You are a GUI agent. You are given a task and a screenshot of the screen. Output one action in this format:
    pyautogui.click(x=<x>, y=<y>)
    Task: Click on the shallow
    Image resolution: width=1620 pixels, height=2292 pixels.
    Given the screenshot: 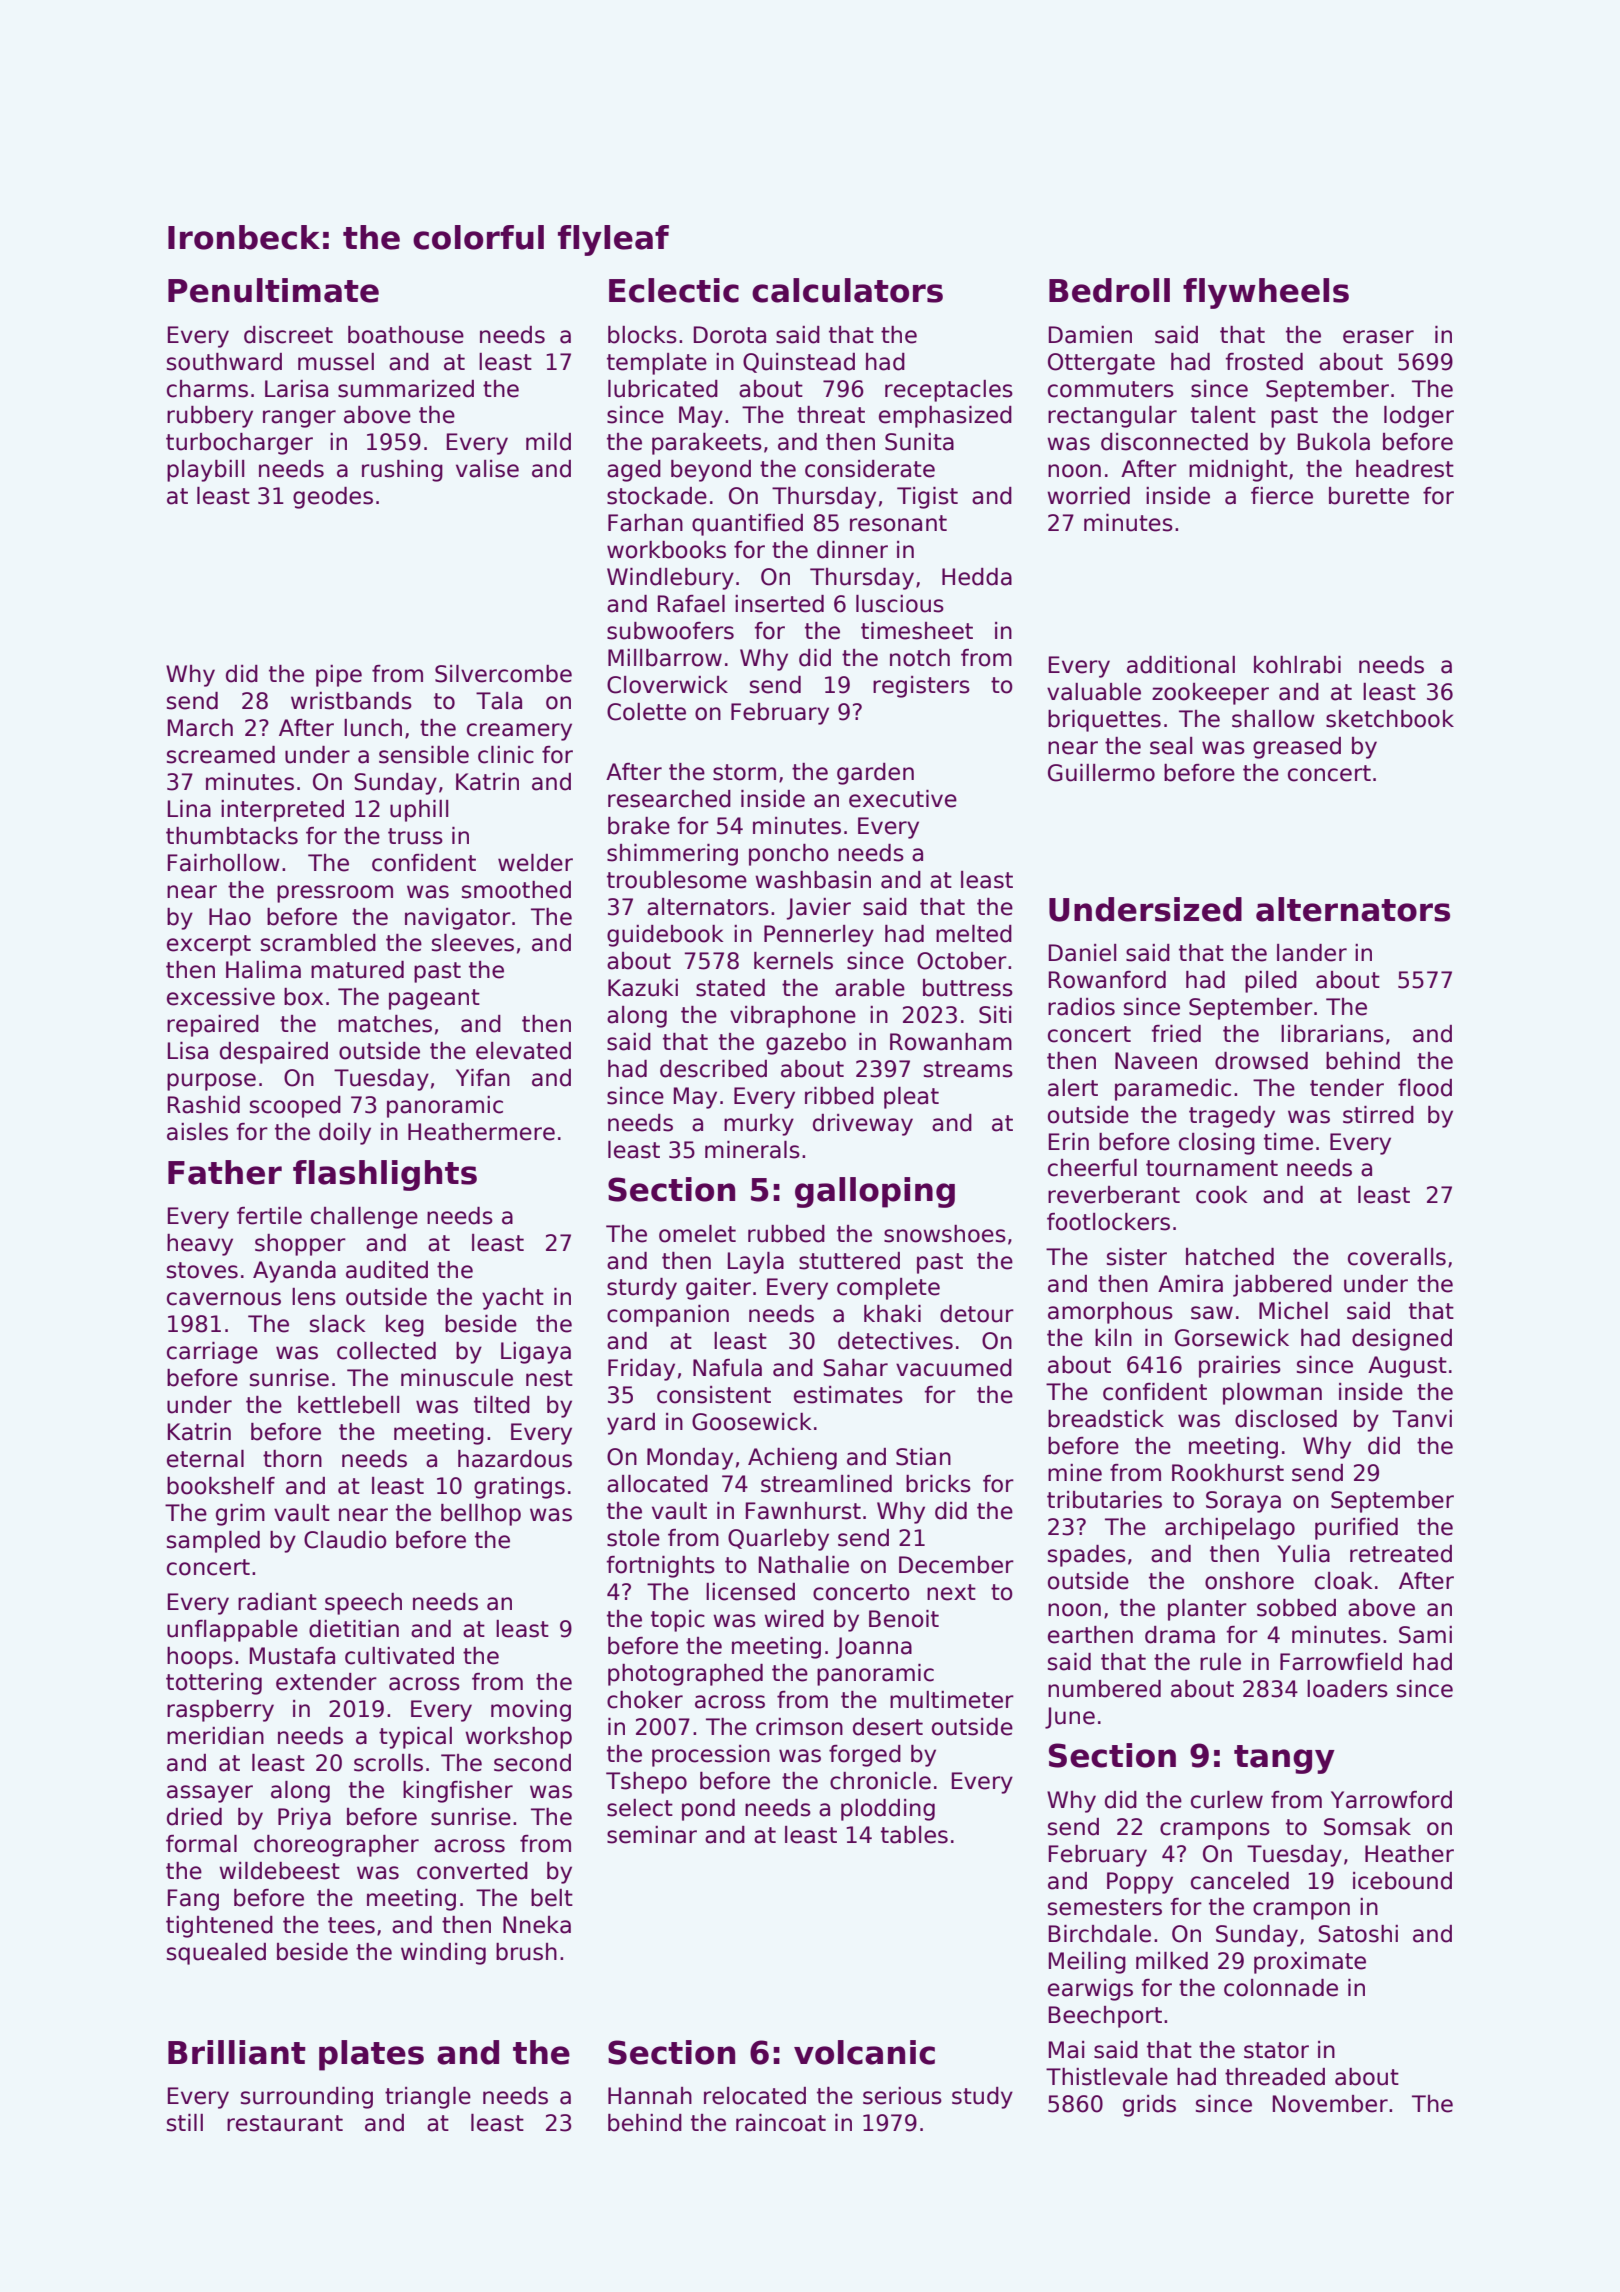 What is the action you would take?
    pyautogui.click(x=1273, y=719)
